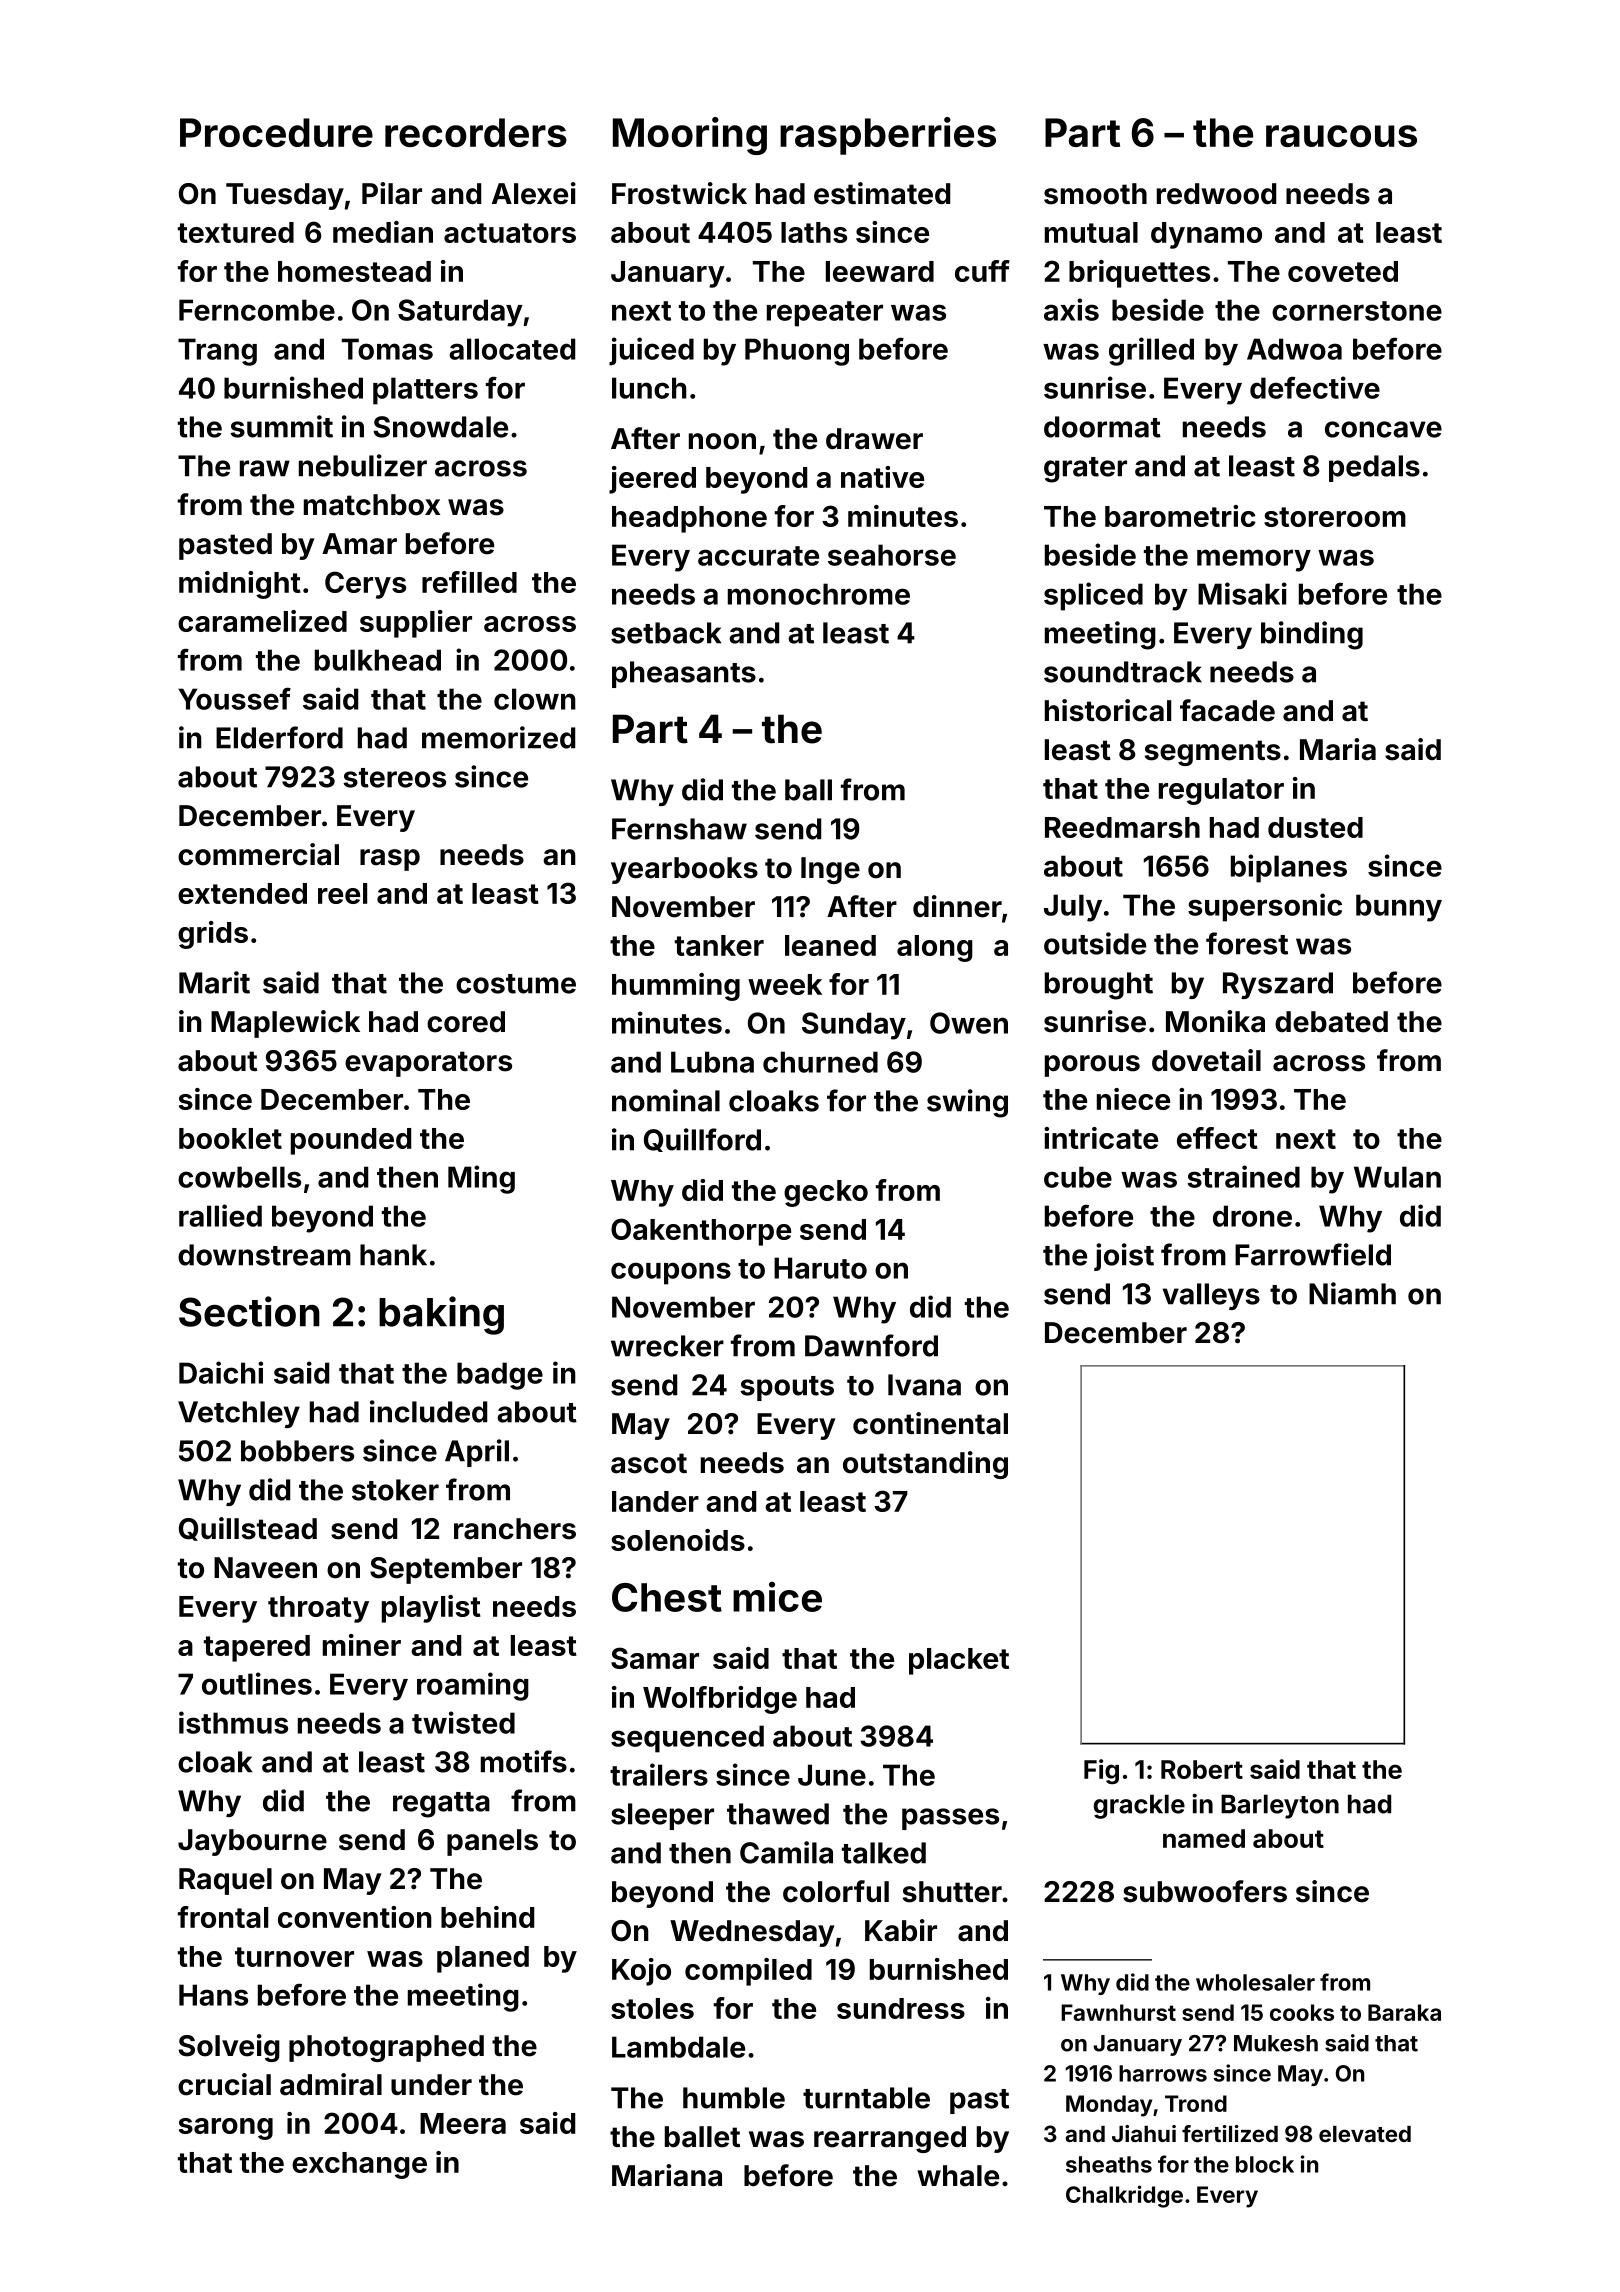 This document has height=2292, width=1620. What do you see at coordinates (359, 2165) in the document?
I see `exchange` at bounding box center [359, 2165].
